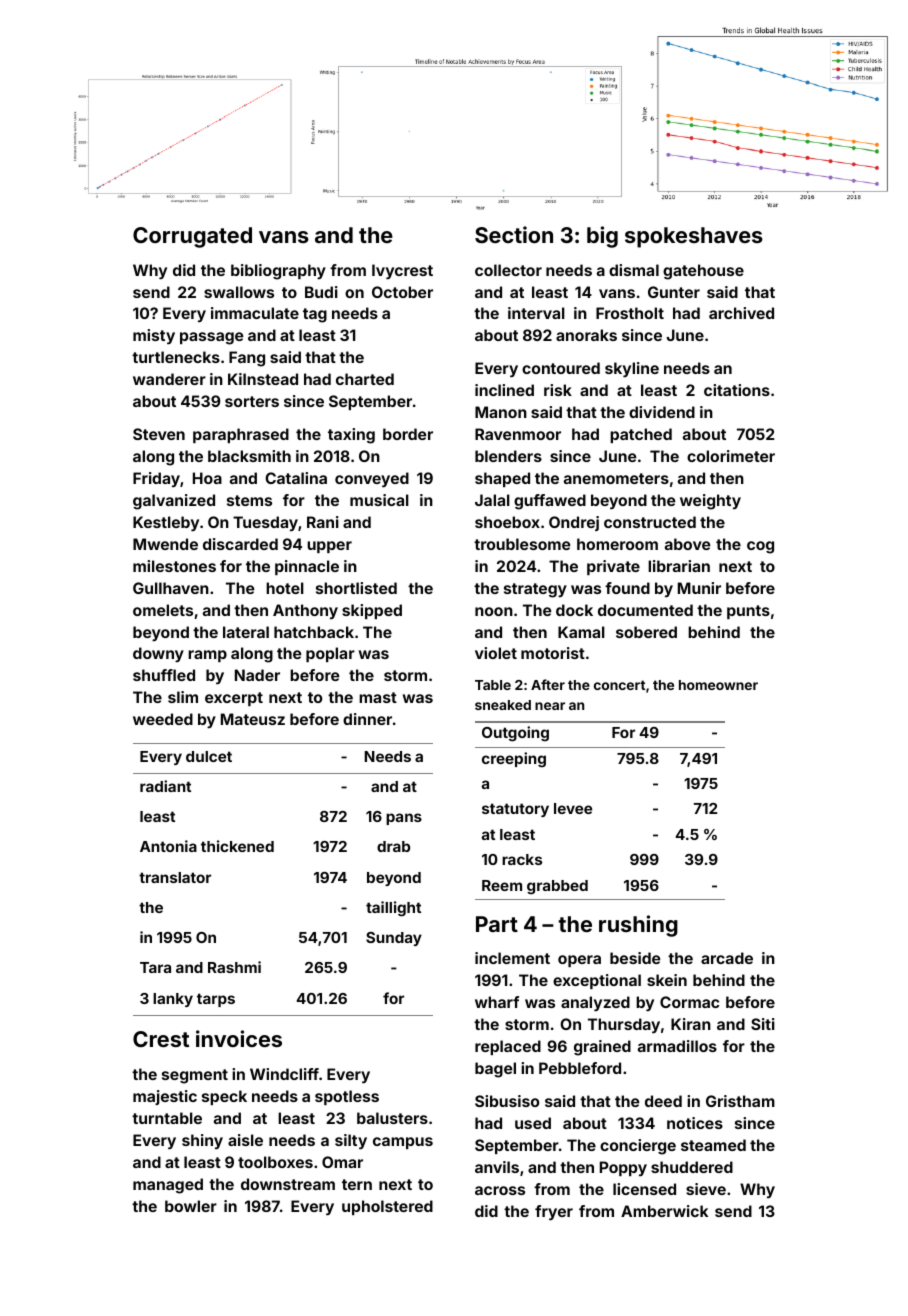  I want to click on tarps, so click(216, 1000).
